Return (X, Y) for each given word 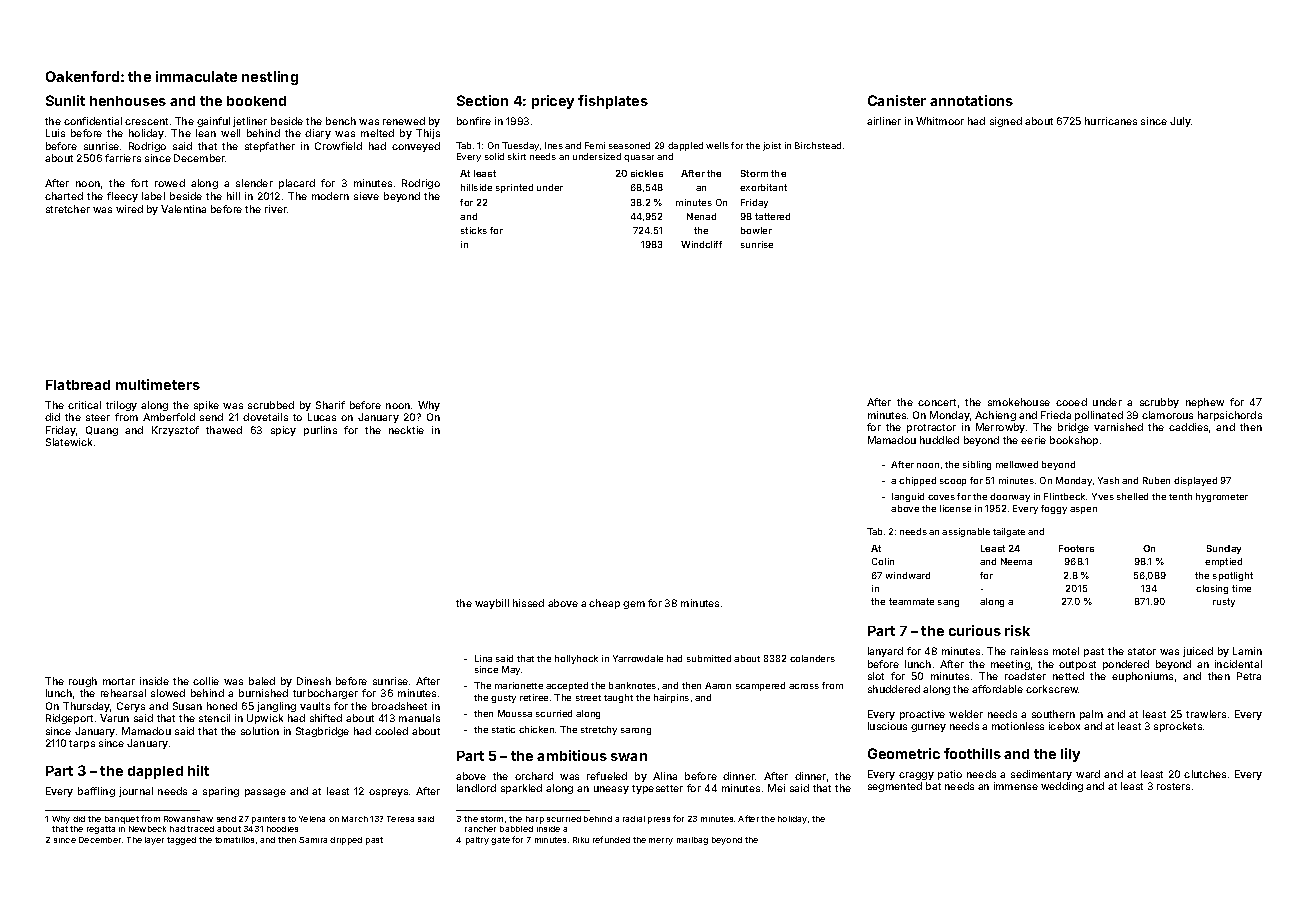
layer (154, 841)
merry (661, 841)
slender (254, 183)
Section (482, 100)
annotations (971, 100)
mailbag (692, 841)
